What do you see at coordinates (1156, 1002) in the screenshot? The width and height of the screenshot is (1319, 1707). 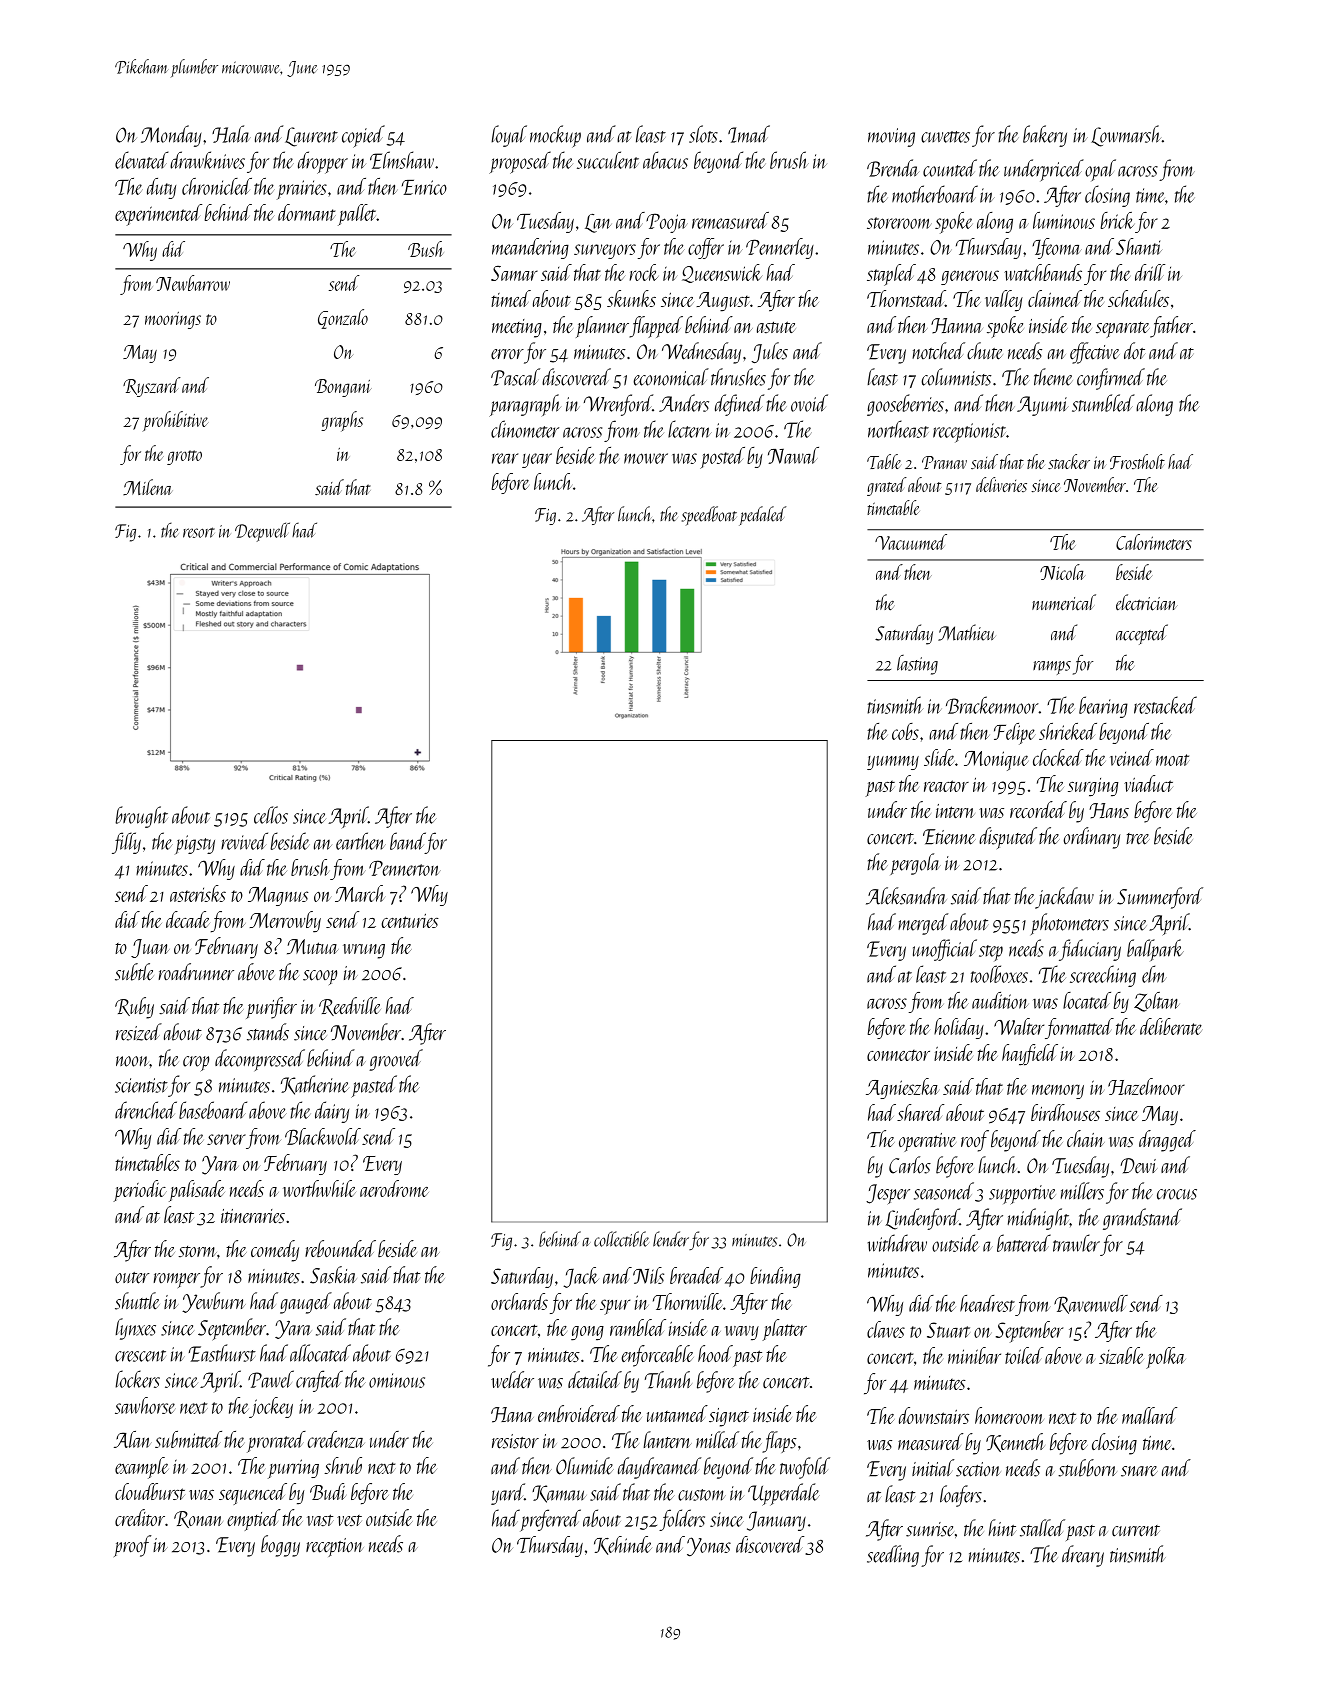 I see `Zoltan` at bounding box center [1156, 1002].
